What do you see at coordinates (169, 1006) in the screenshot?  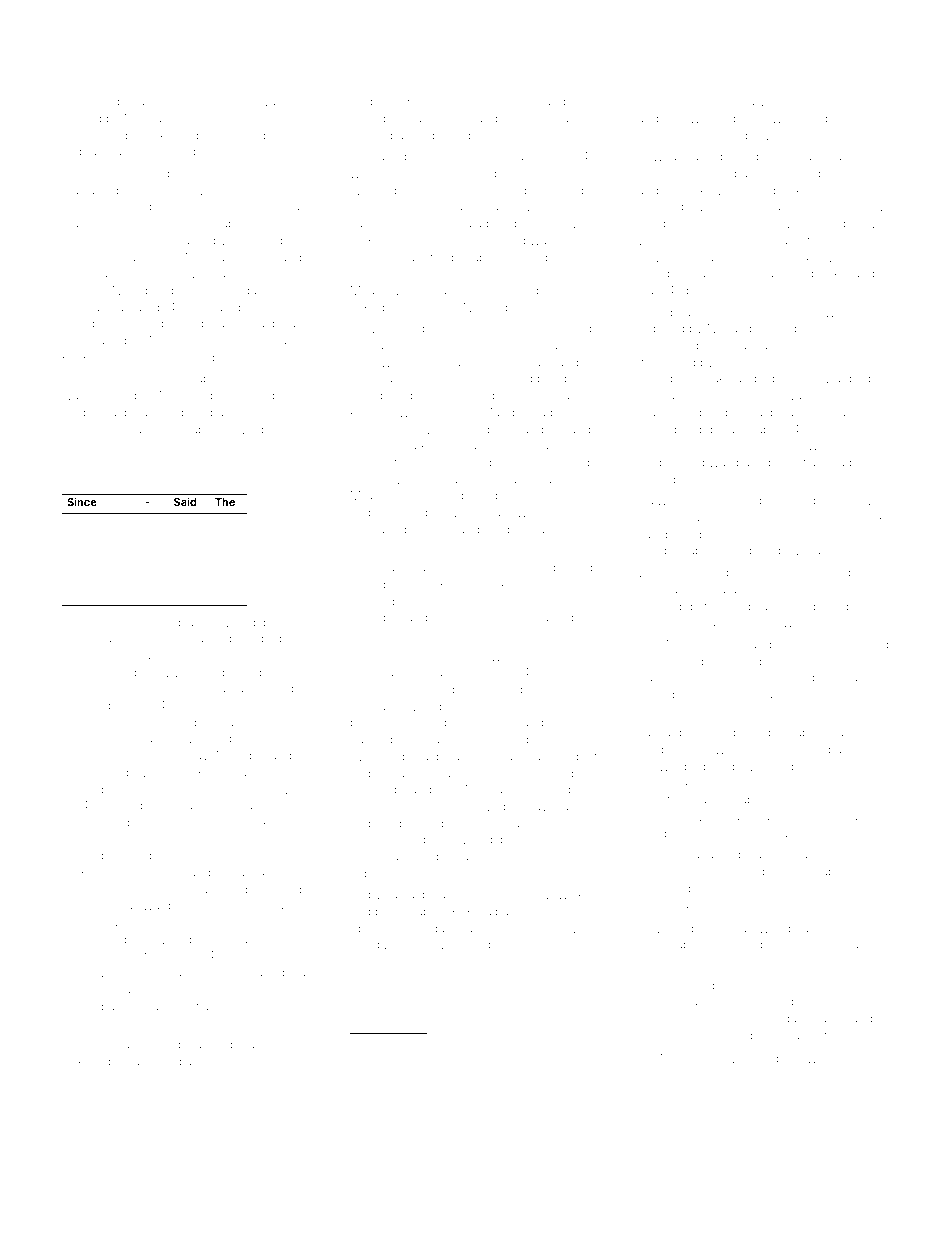 I see `launch` at bounding box center [169, 1006].
